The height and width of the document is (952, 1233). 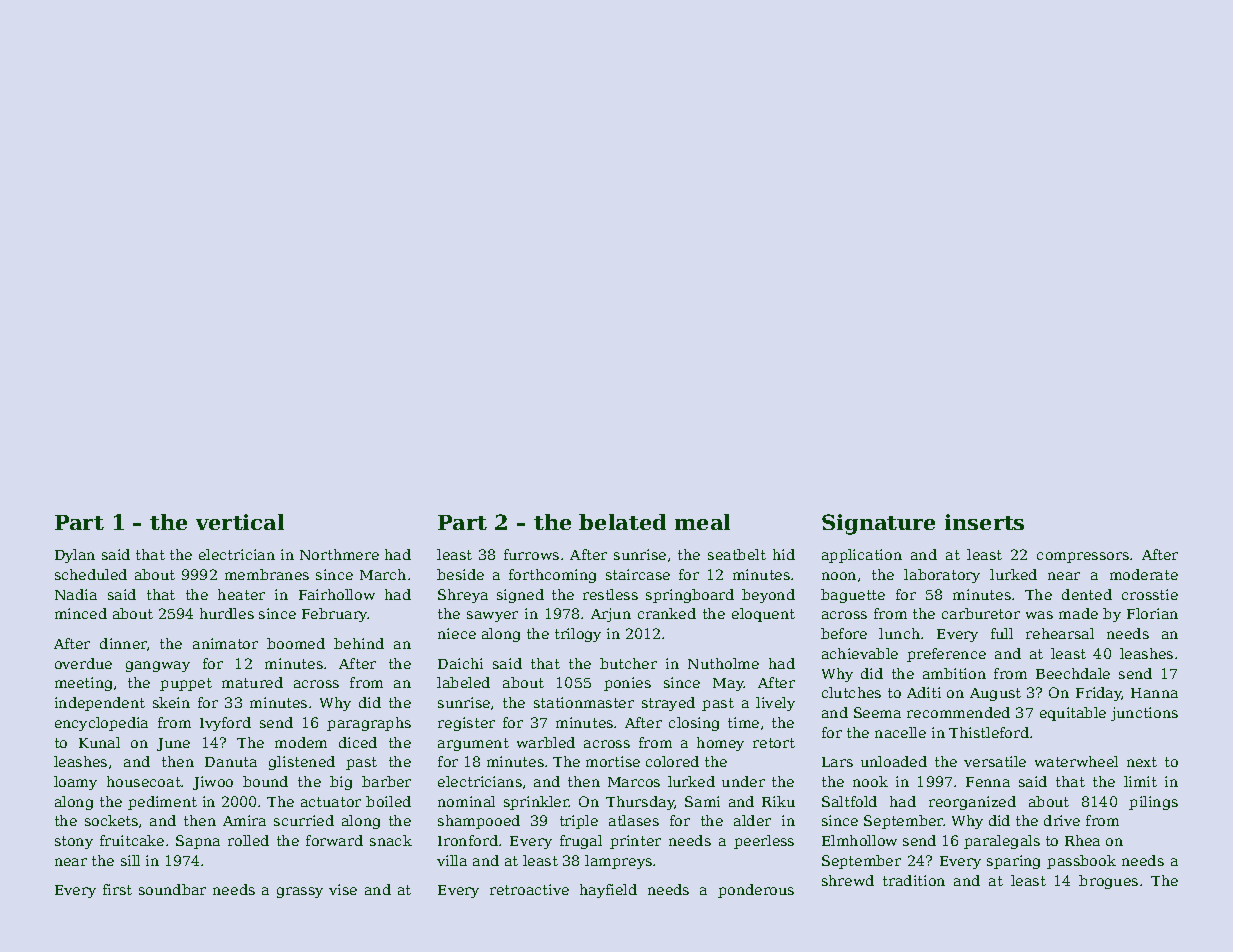 I want to click on belated, so click(x=622, y=522).
